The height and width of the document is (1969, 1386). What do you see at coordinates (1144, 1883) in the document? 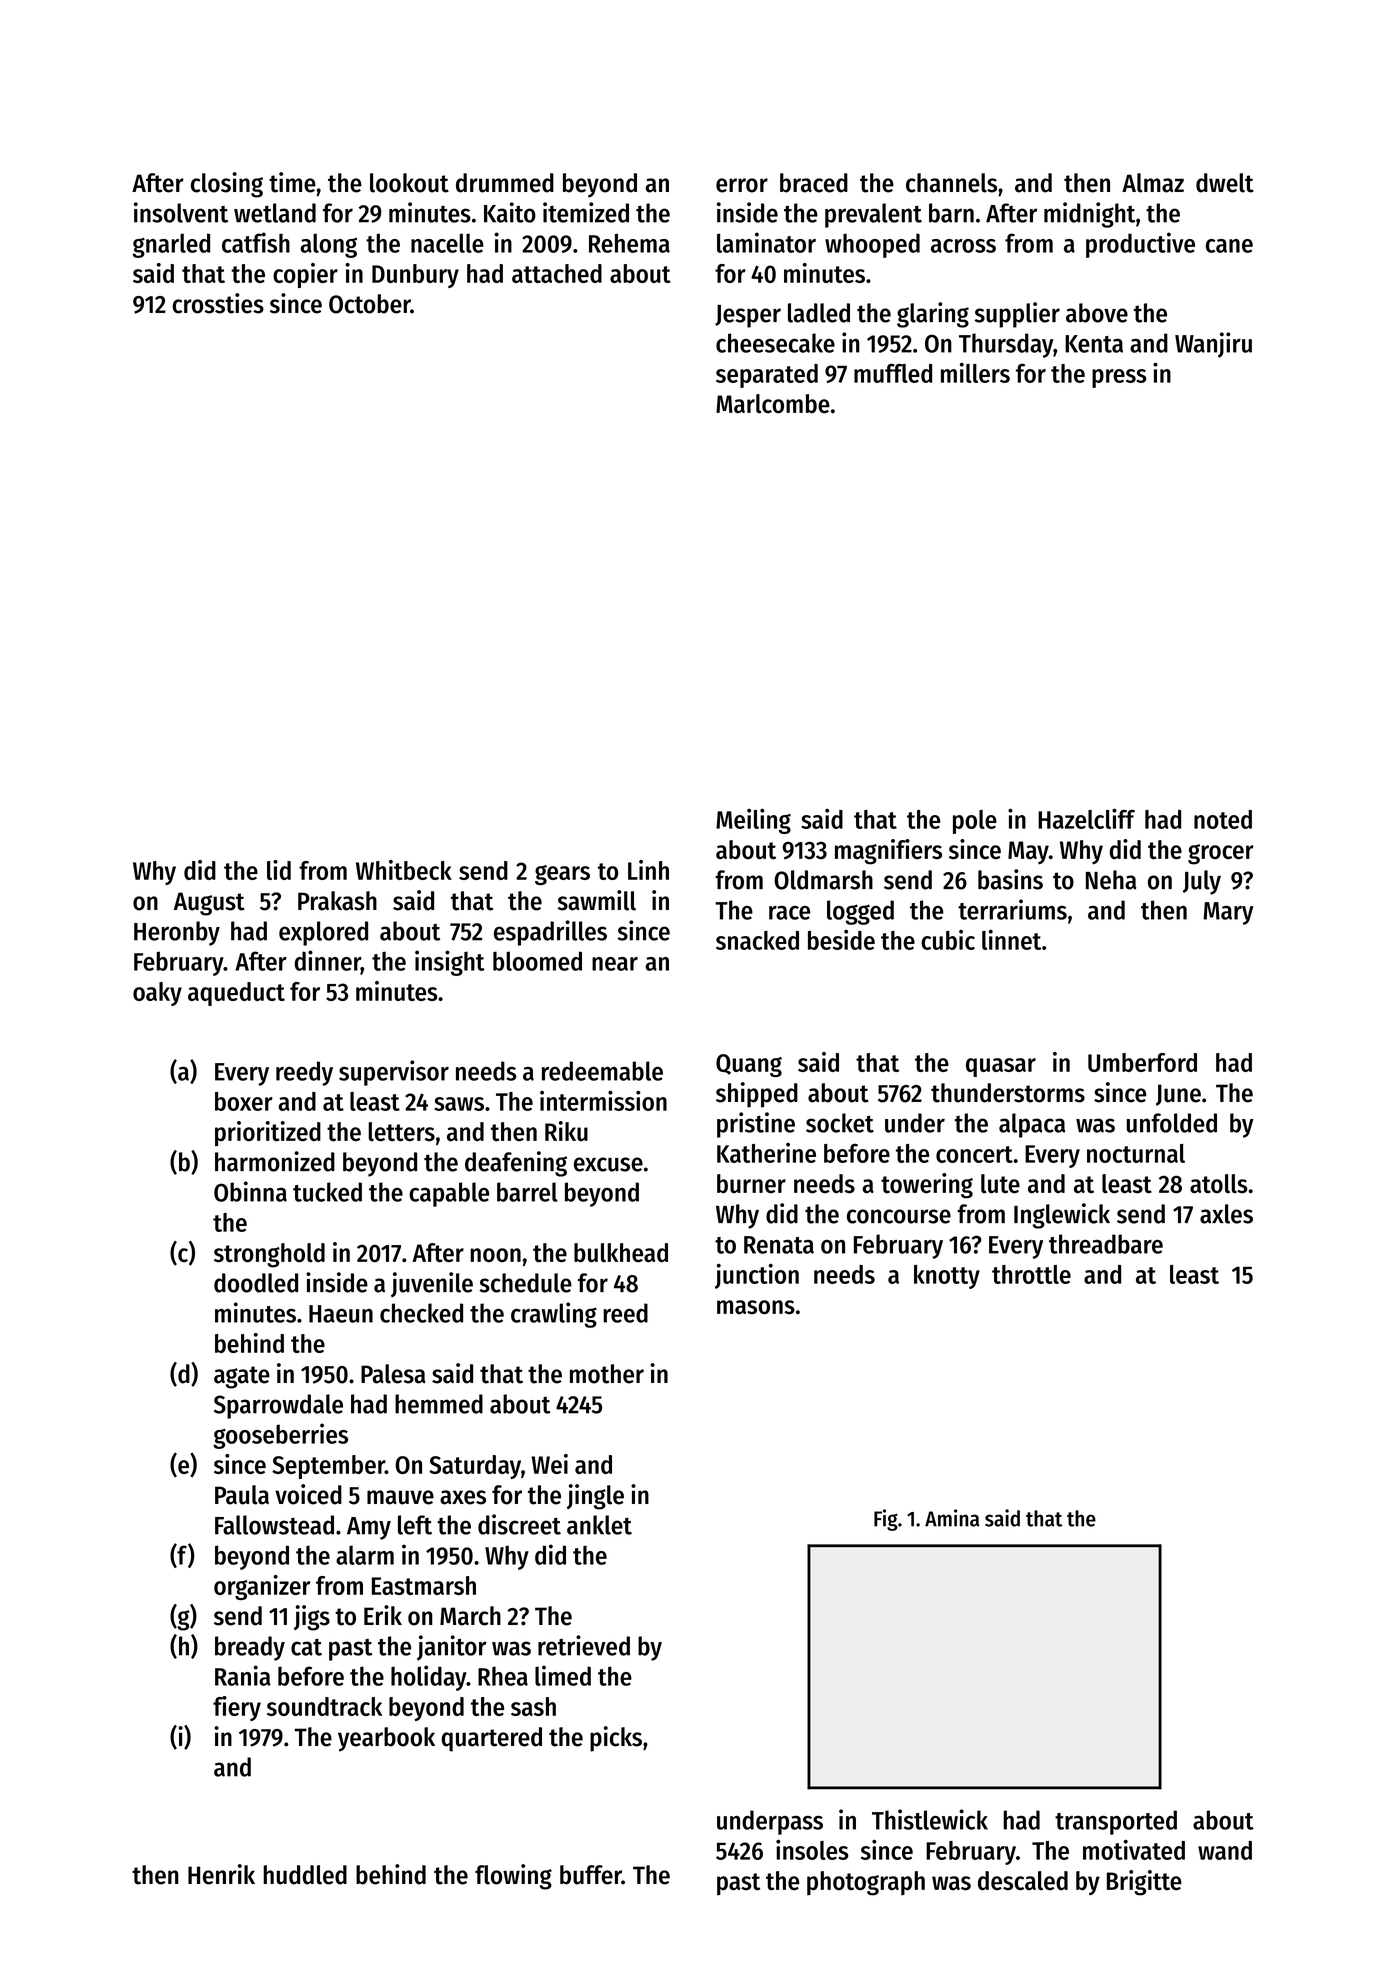
I see `Brigitte` at bounding box center [1144, 1883].
